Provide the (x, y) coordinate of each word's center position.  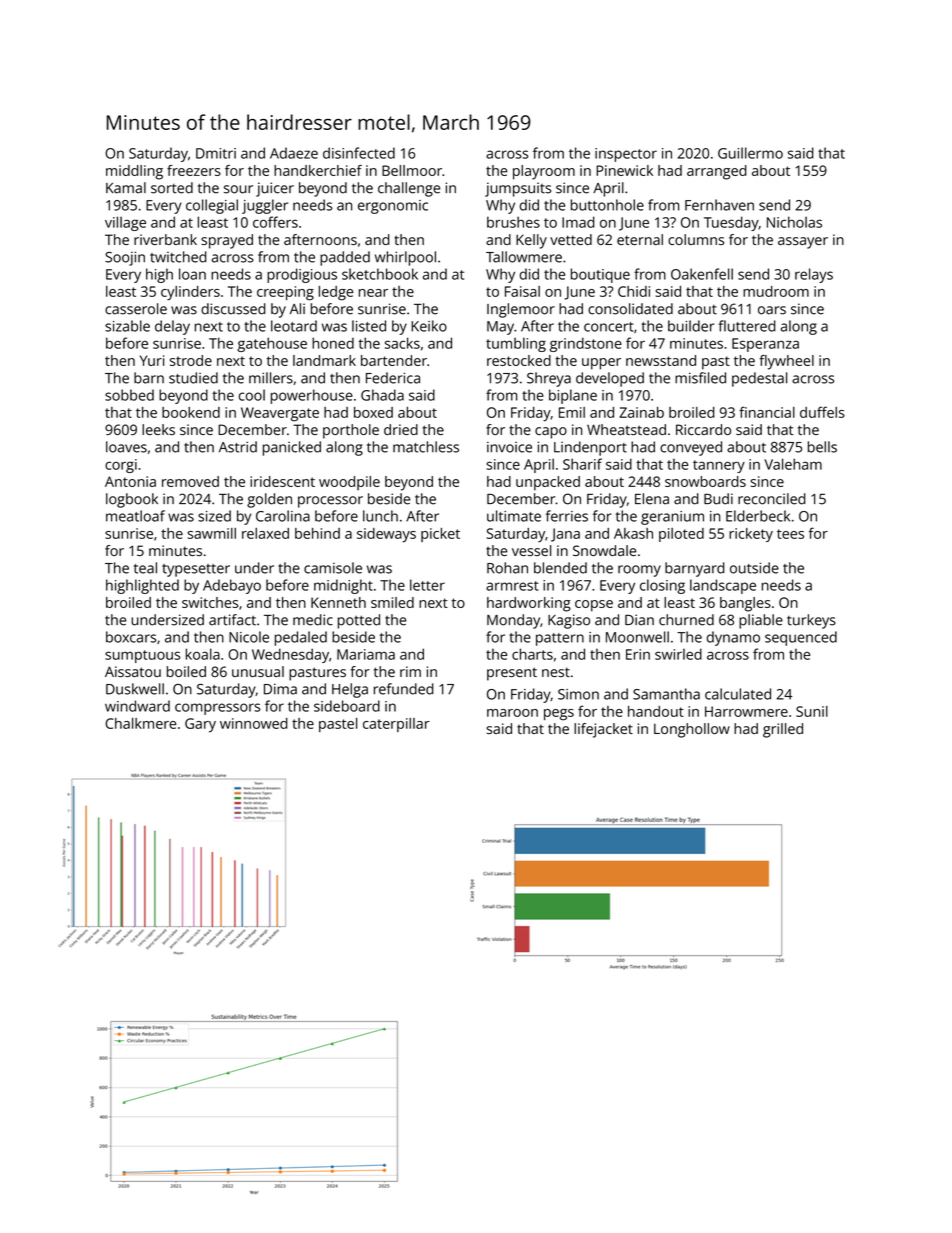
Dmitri (216, 153)
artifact (232, 620)
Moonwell (637, 637)
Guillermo (750, 153)
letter (427, 585)
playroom (544, 172)
